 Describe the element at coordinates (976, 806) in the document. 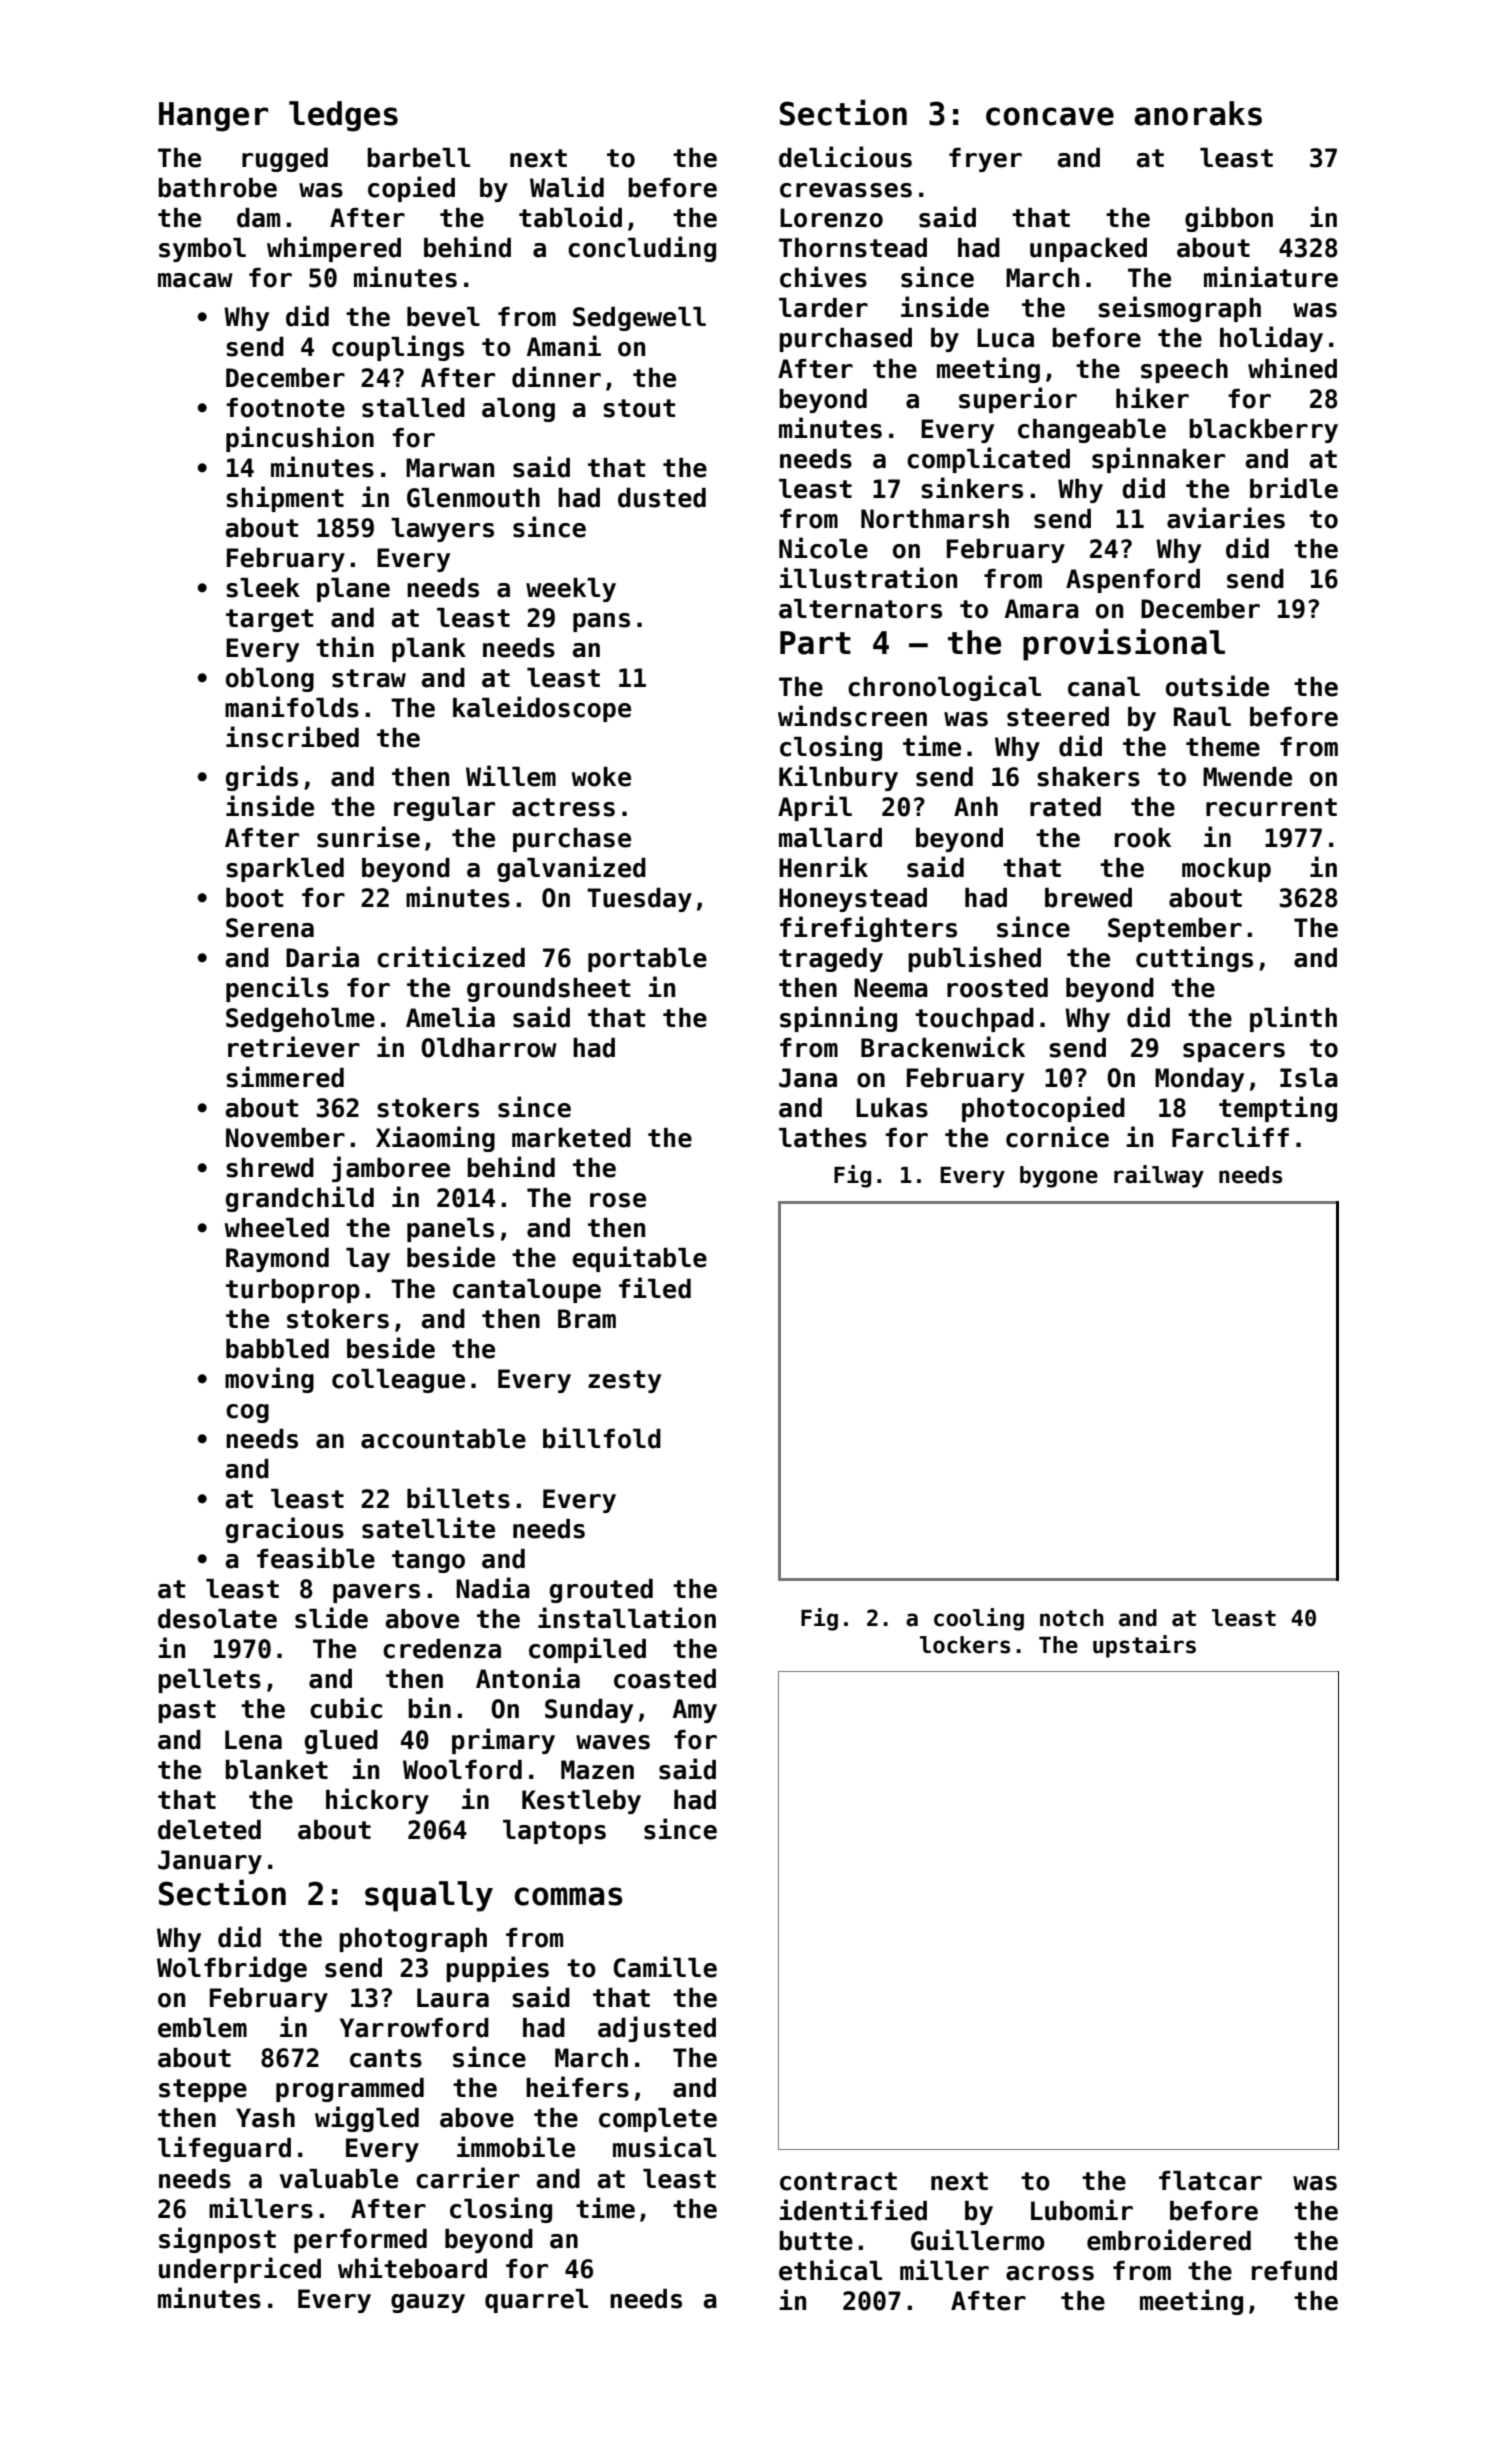

I see `Anh` at that location.
